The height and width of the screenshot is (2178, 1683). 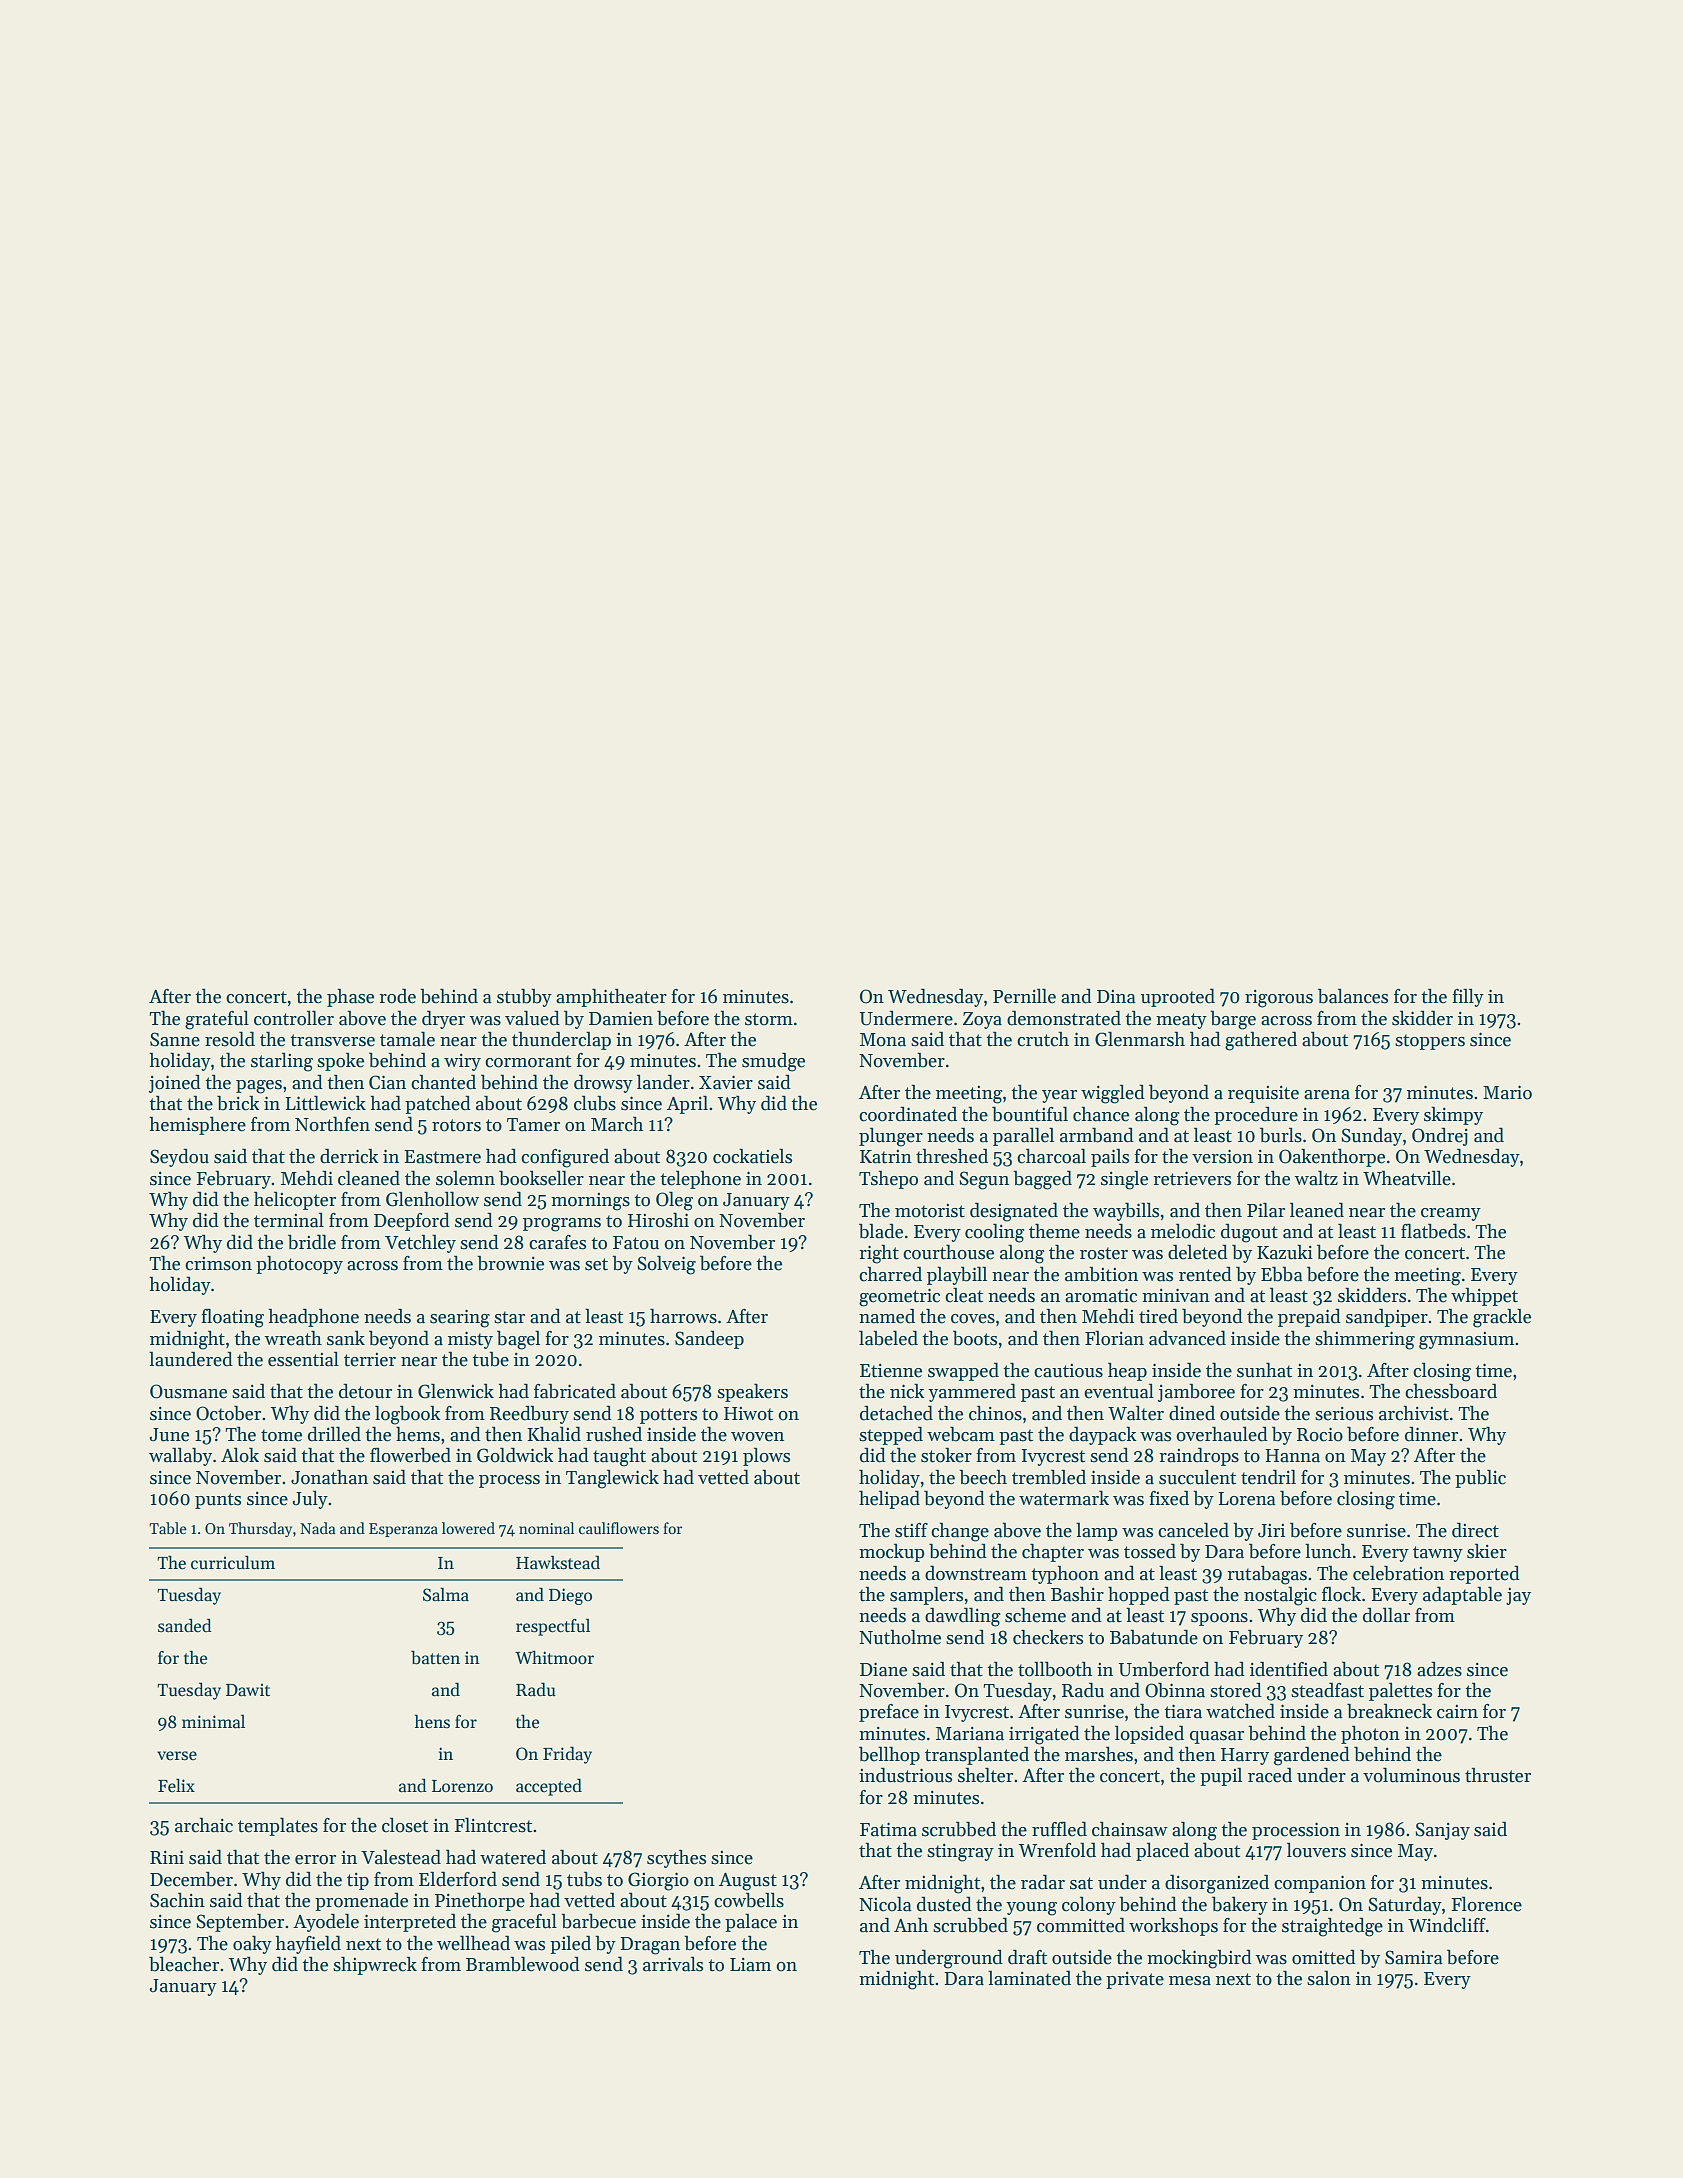 I want to click on Eastmere, so click(x=443, y=1157).
